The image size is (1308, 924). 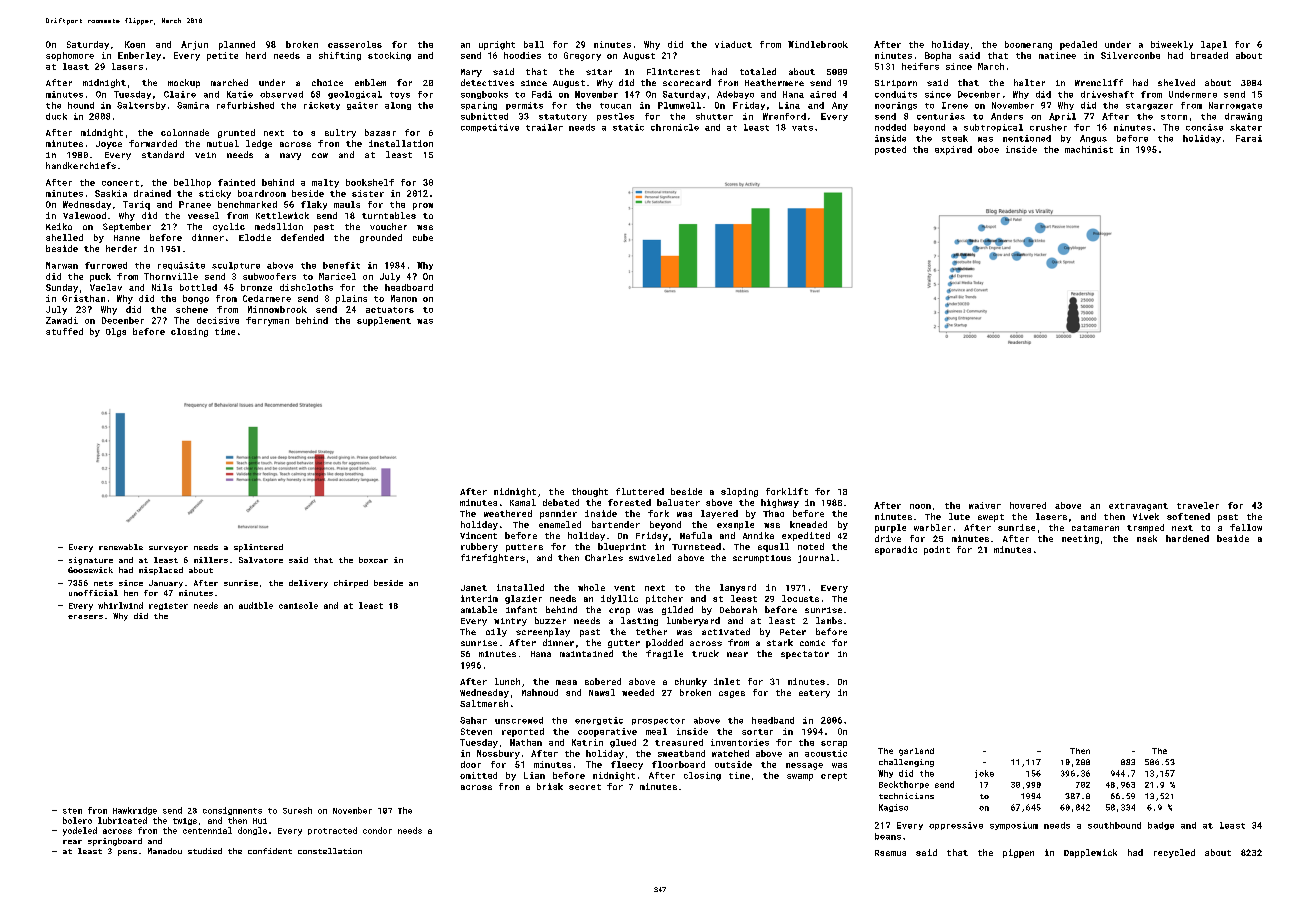 I want to click on lapel, so click(x=1214, y=45).
